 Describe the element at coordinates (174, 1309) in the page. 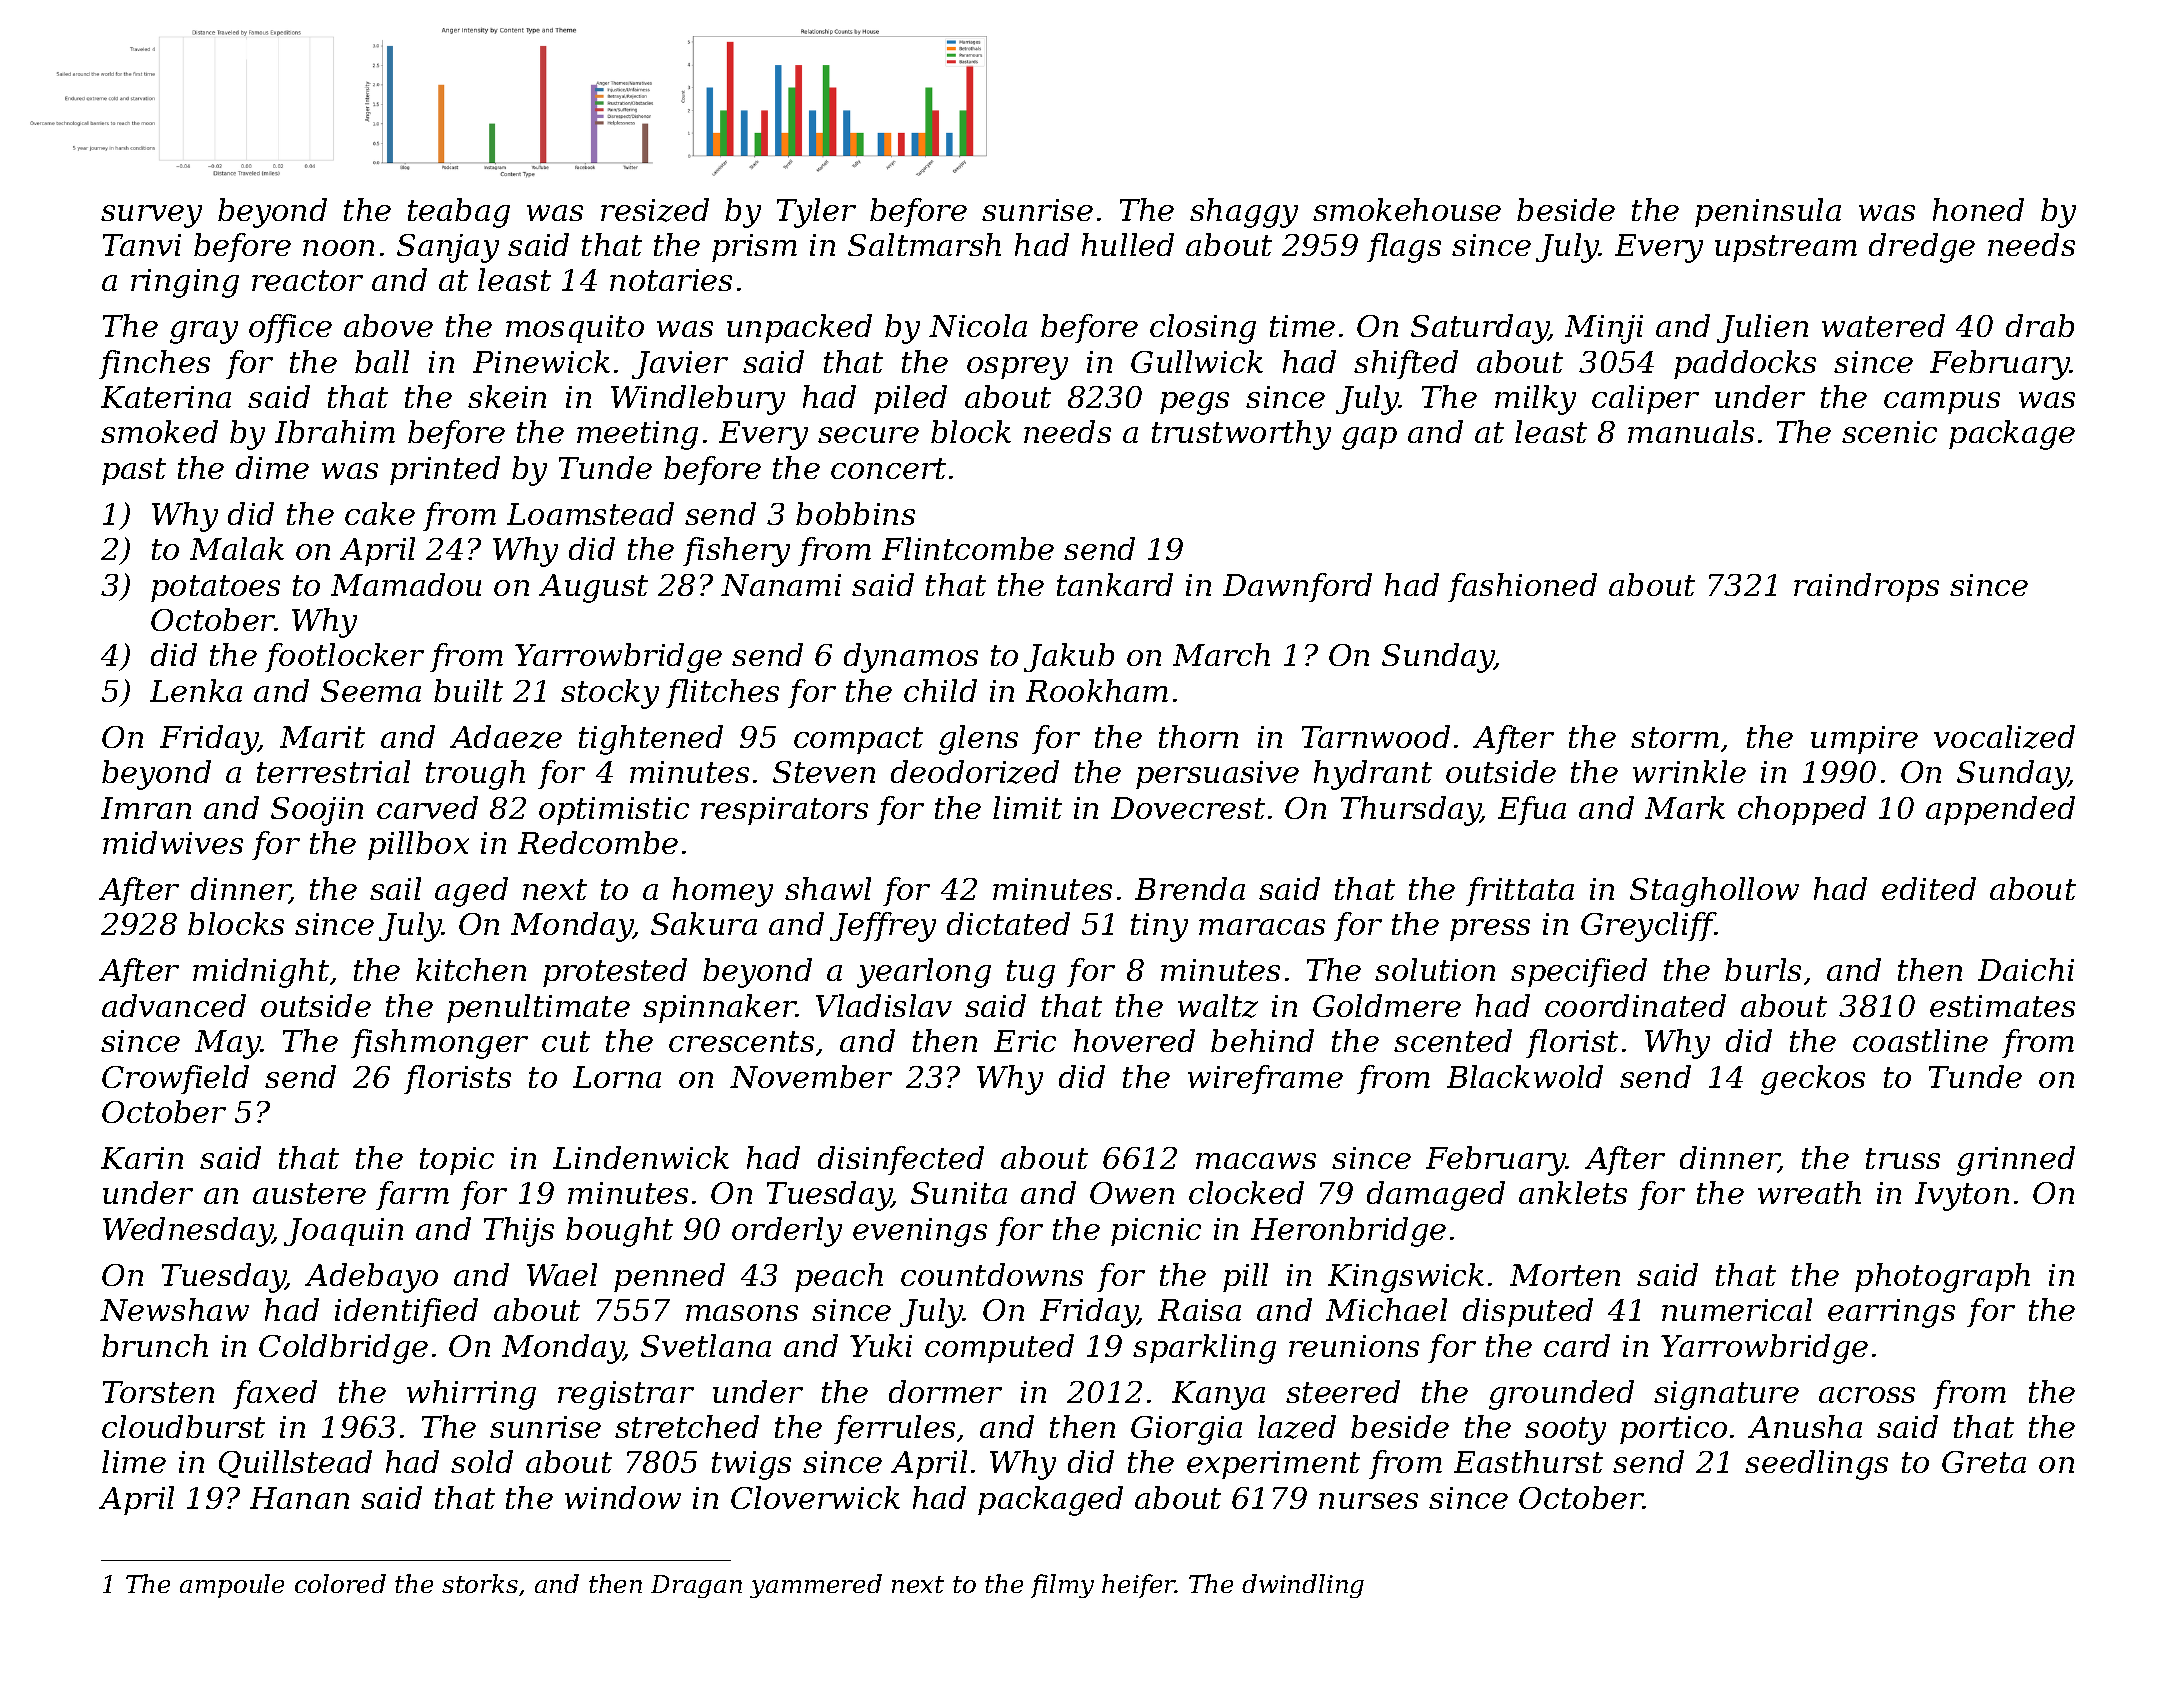

I see `Newshaw` at that location.
